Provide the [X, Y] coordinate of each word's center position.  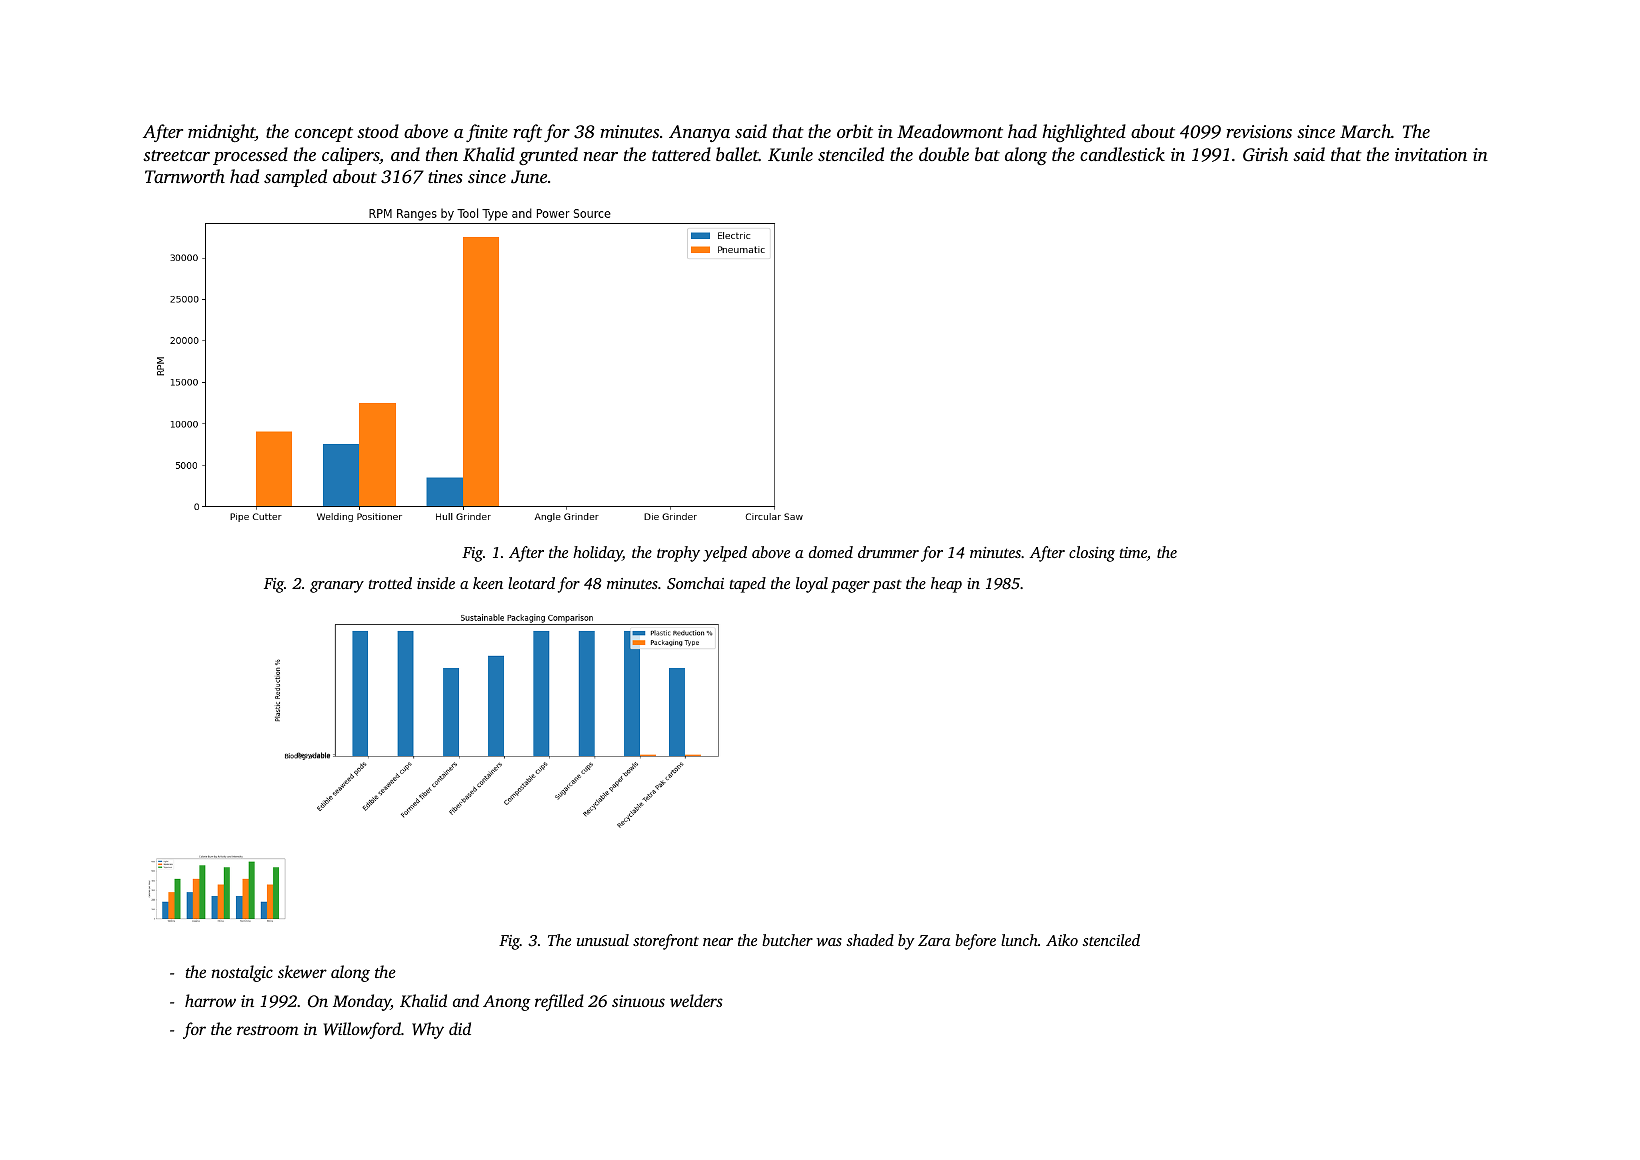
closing [1092, 554]
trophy [678, 554]
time [1133, 552]
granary [337, 587]
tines [445, 176]
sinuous [638, 1001]
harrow [210, 1000]
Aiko [1062, 940]
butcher [787, 940]
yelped [725, 554]
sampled [295, 178]
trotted [390, 583]
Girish [1265, 154]
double [944, 154]
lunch [1019, 940]
